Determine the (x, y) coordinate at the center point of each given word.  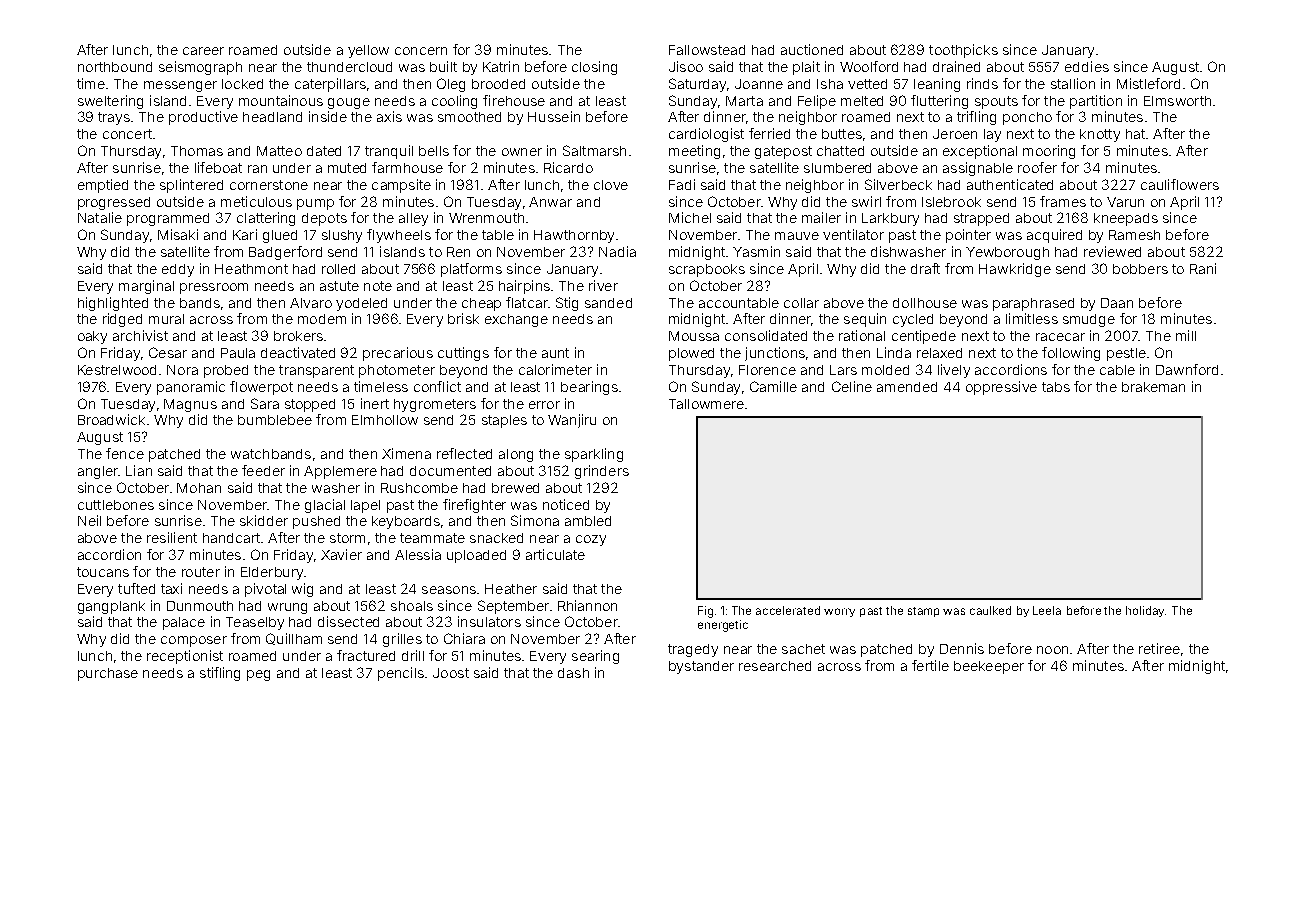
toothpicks (963, 51)
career (203, 51)
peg (258, 675)
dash (573, 673)
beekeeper (989, 667)
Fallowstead (707, 50)
